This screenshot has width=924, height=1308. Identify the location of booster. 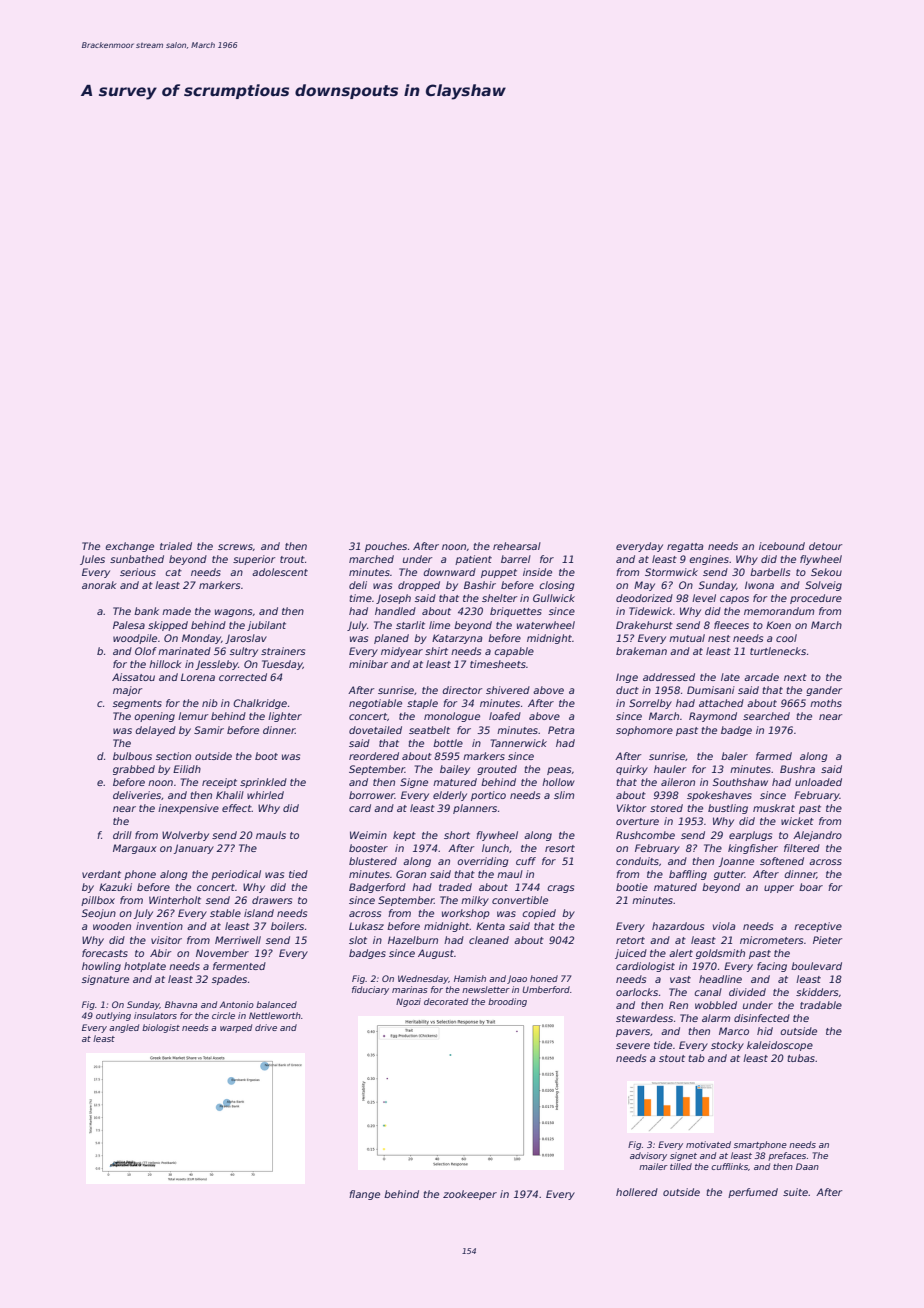
(368, 848).
